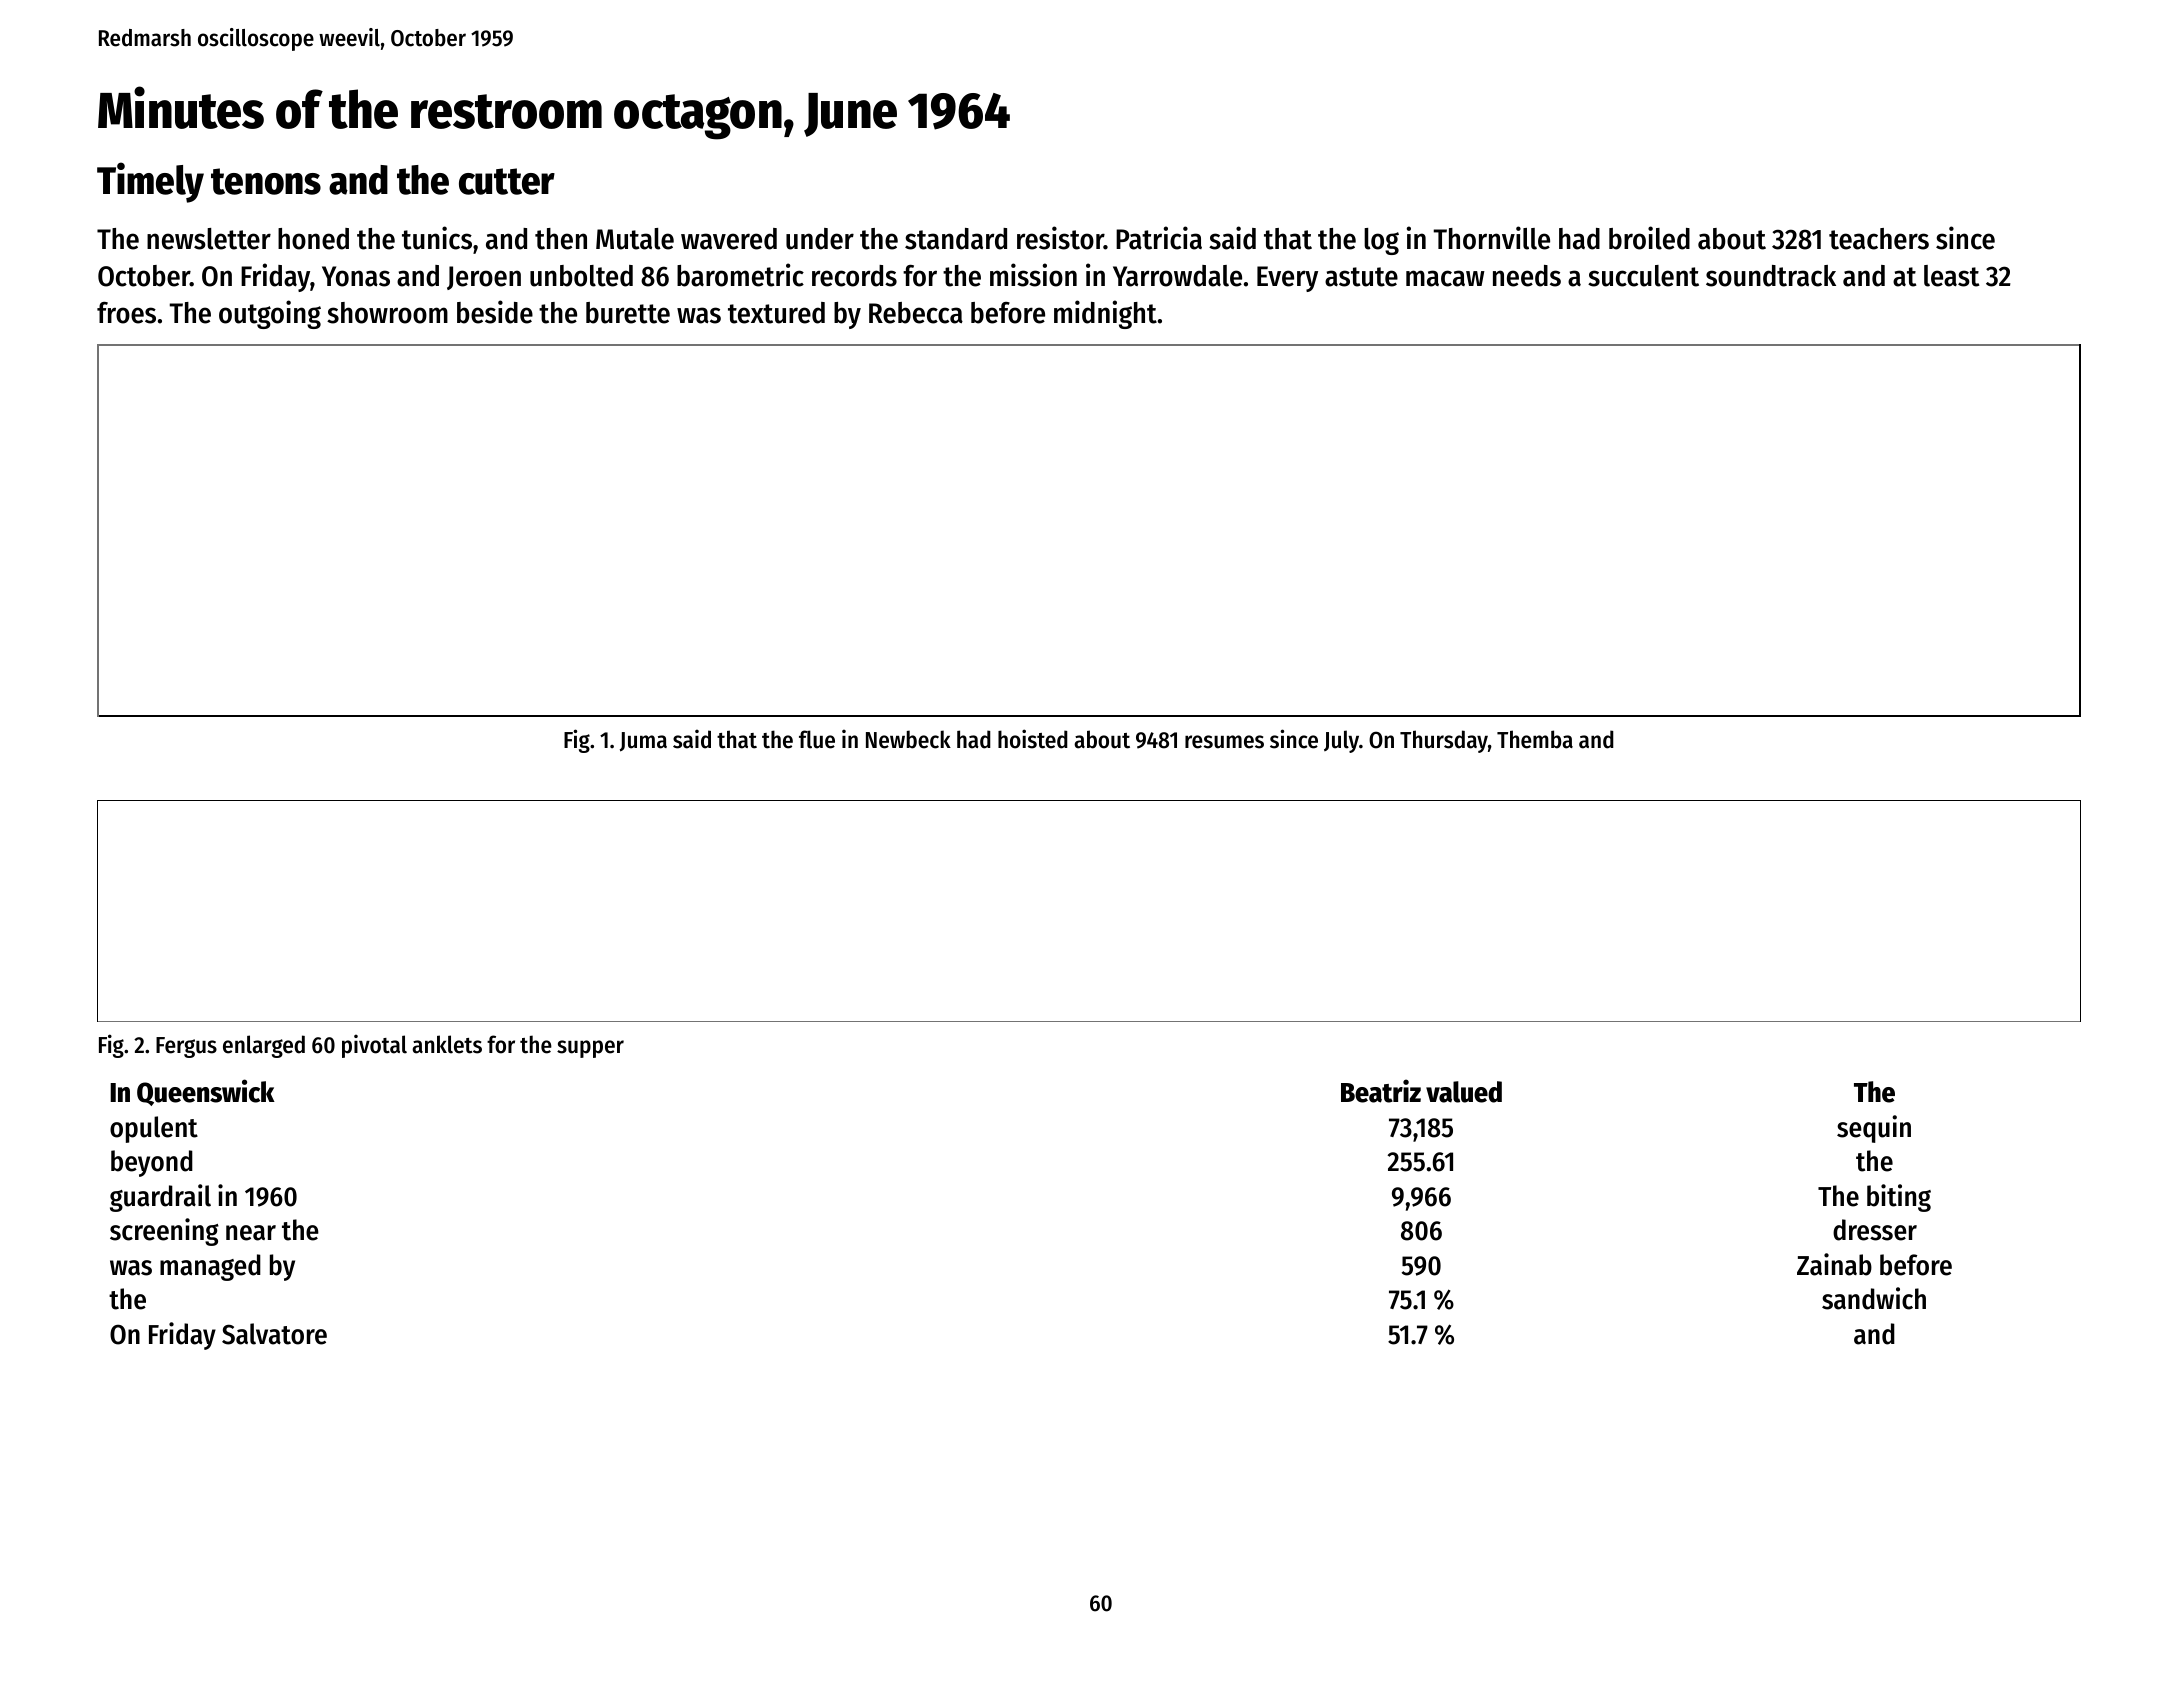  Describe the element at coordinates (590, 1049) in the page. I see `supper` at that location.
